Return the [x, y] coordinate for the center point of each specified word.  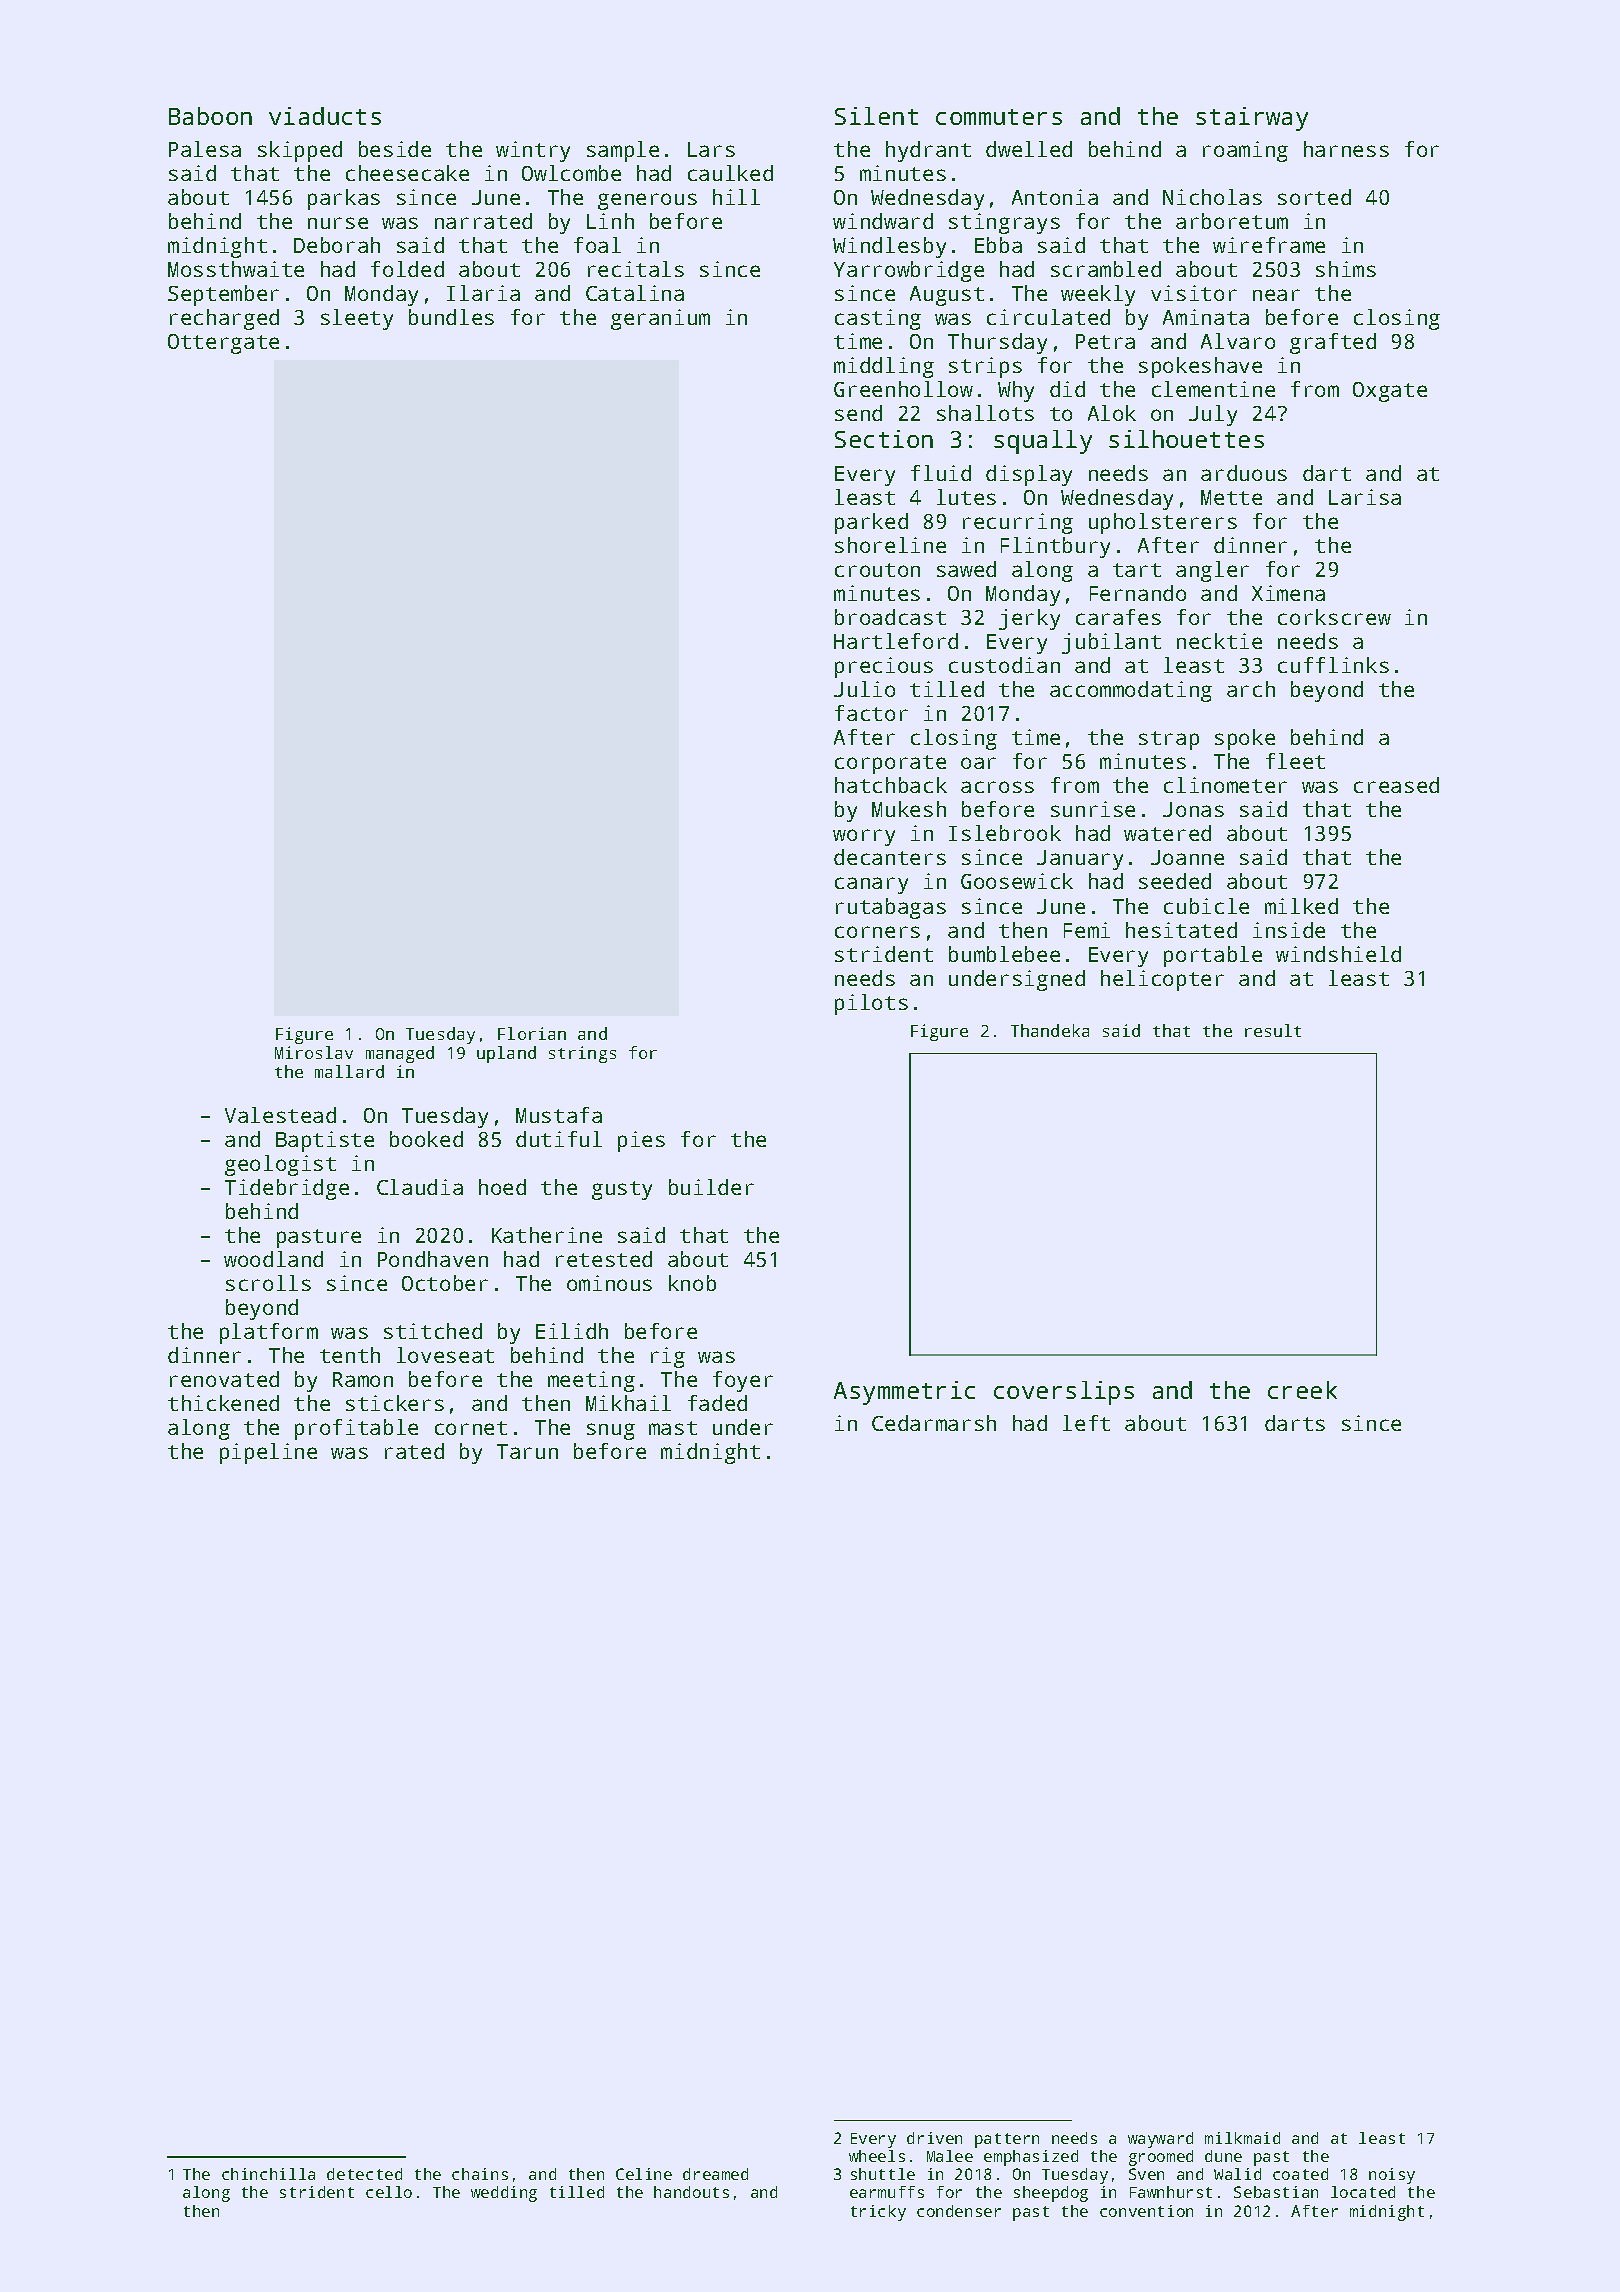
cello [389, 2192]
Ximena [1288, 593]
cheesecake [407, 173]
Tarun [527, 1451]
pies [641, 1141]
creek [1302, 1390]
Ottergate [223, 344]
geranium [660, 319]
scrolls [268, 1283]
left [1086, 1423]
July [1213, 415]
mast [673, 1428]
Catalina [635, 293]
